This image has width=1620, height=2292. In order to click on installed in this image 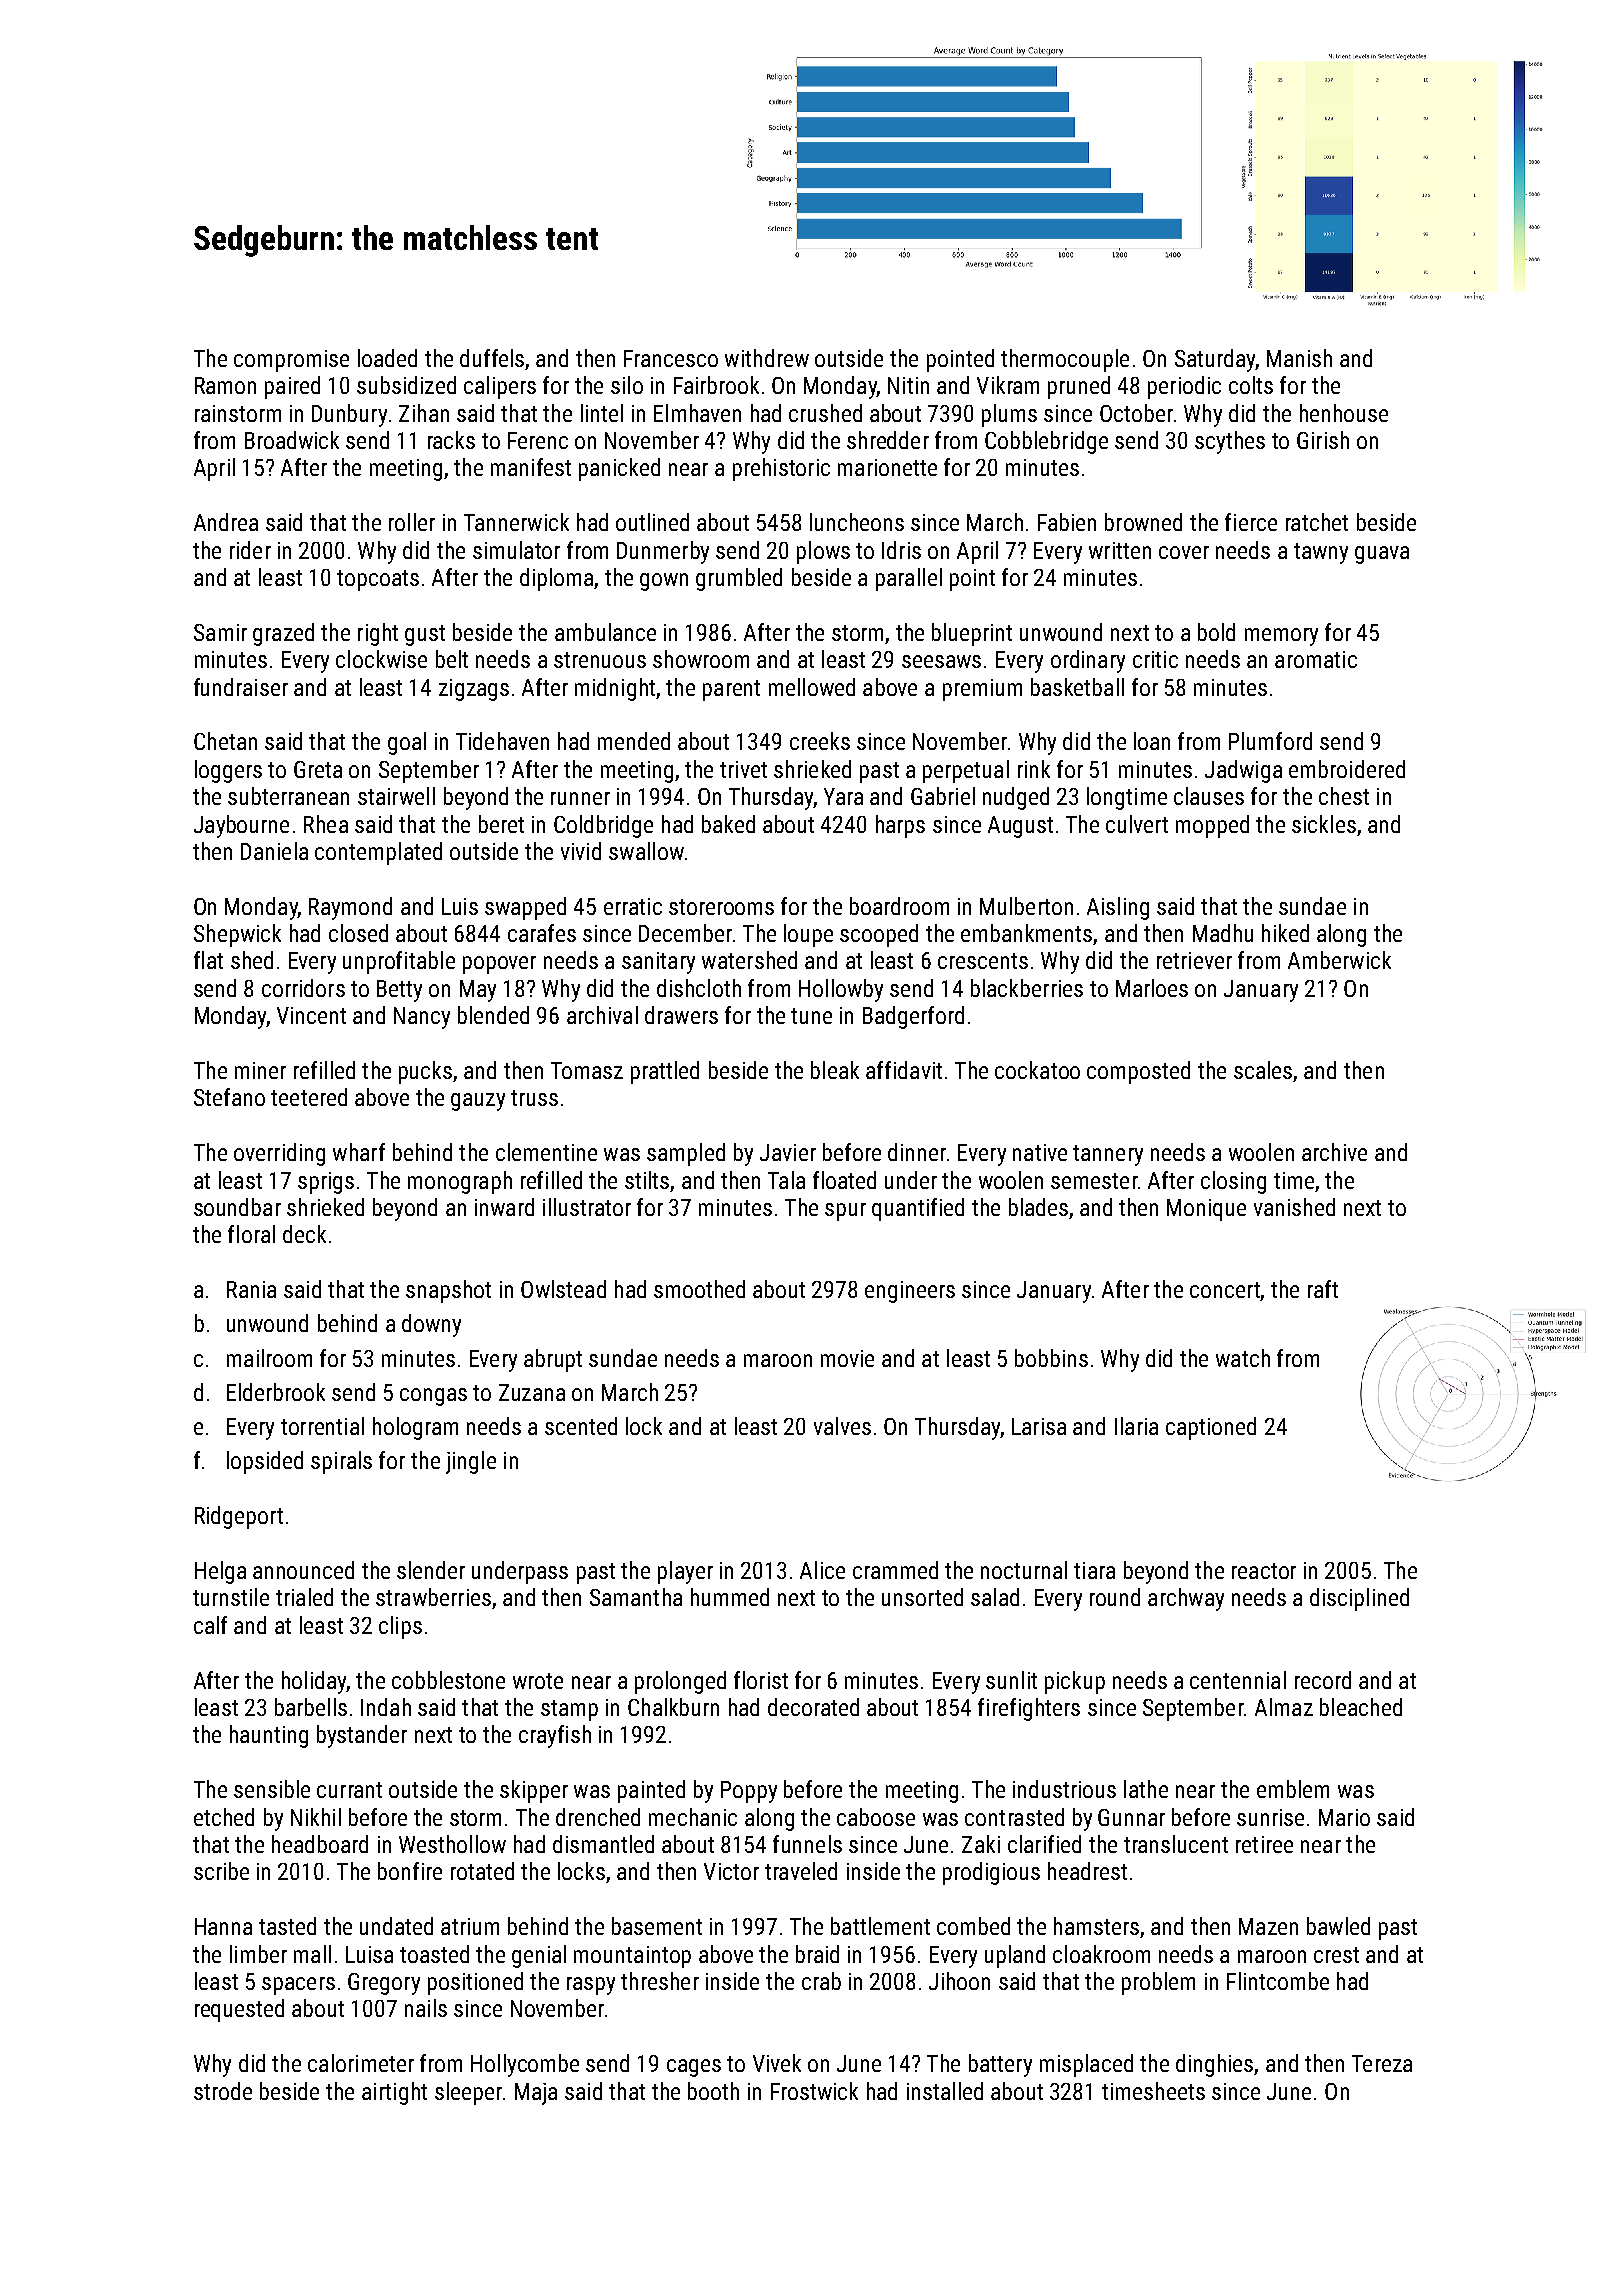, I will do `click(945, 2091)`.
